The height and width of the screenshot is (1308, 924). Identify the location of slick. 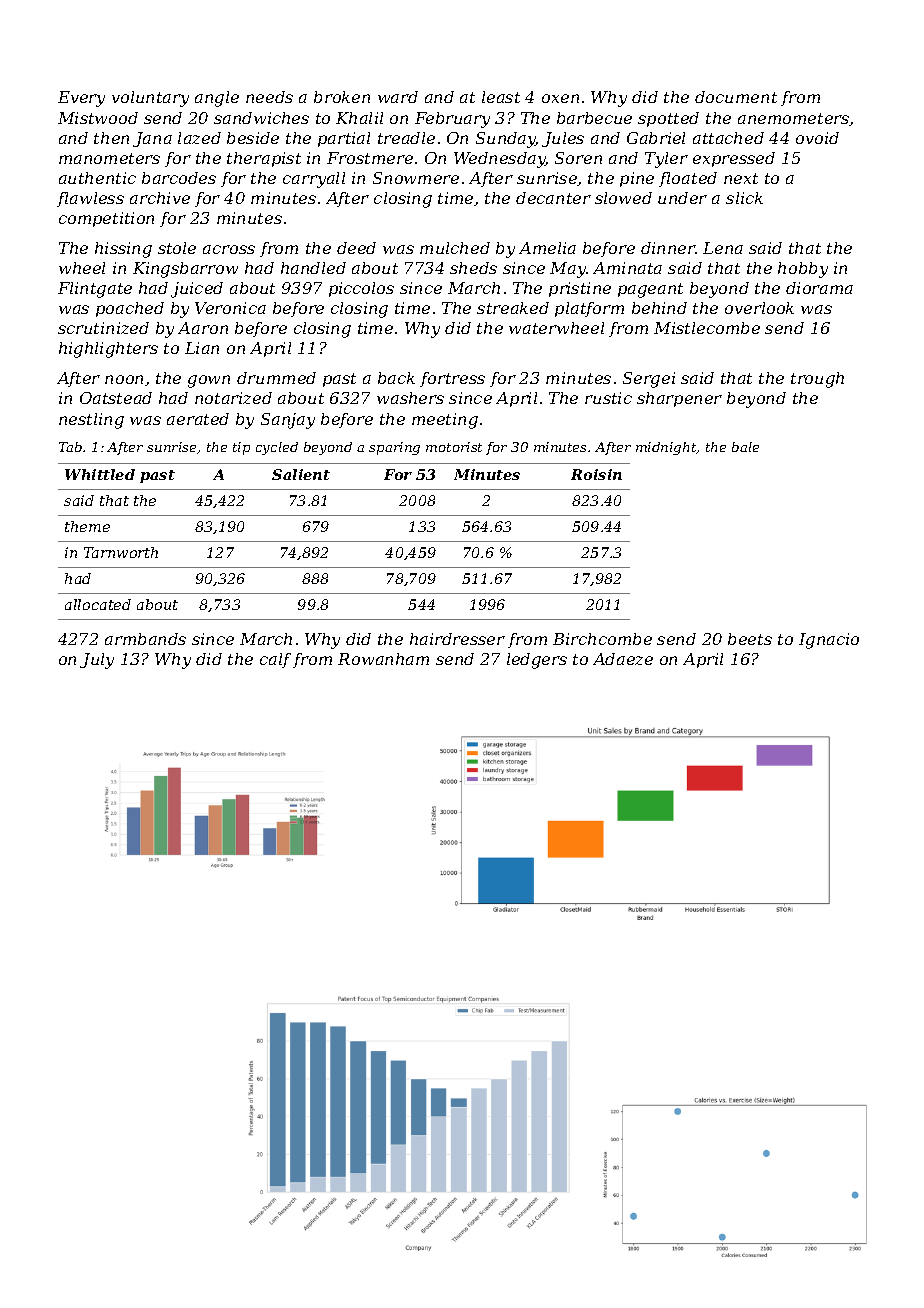
(744, 198).
